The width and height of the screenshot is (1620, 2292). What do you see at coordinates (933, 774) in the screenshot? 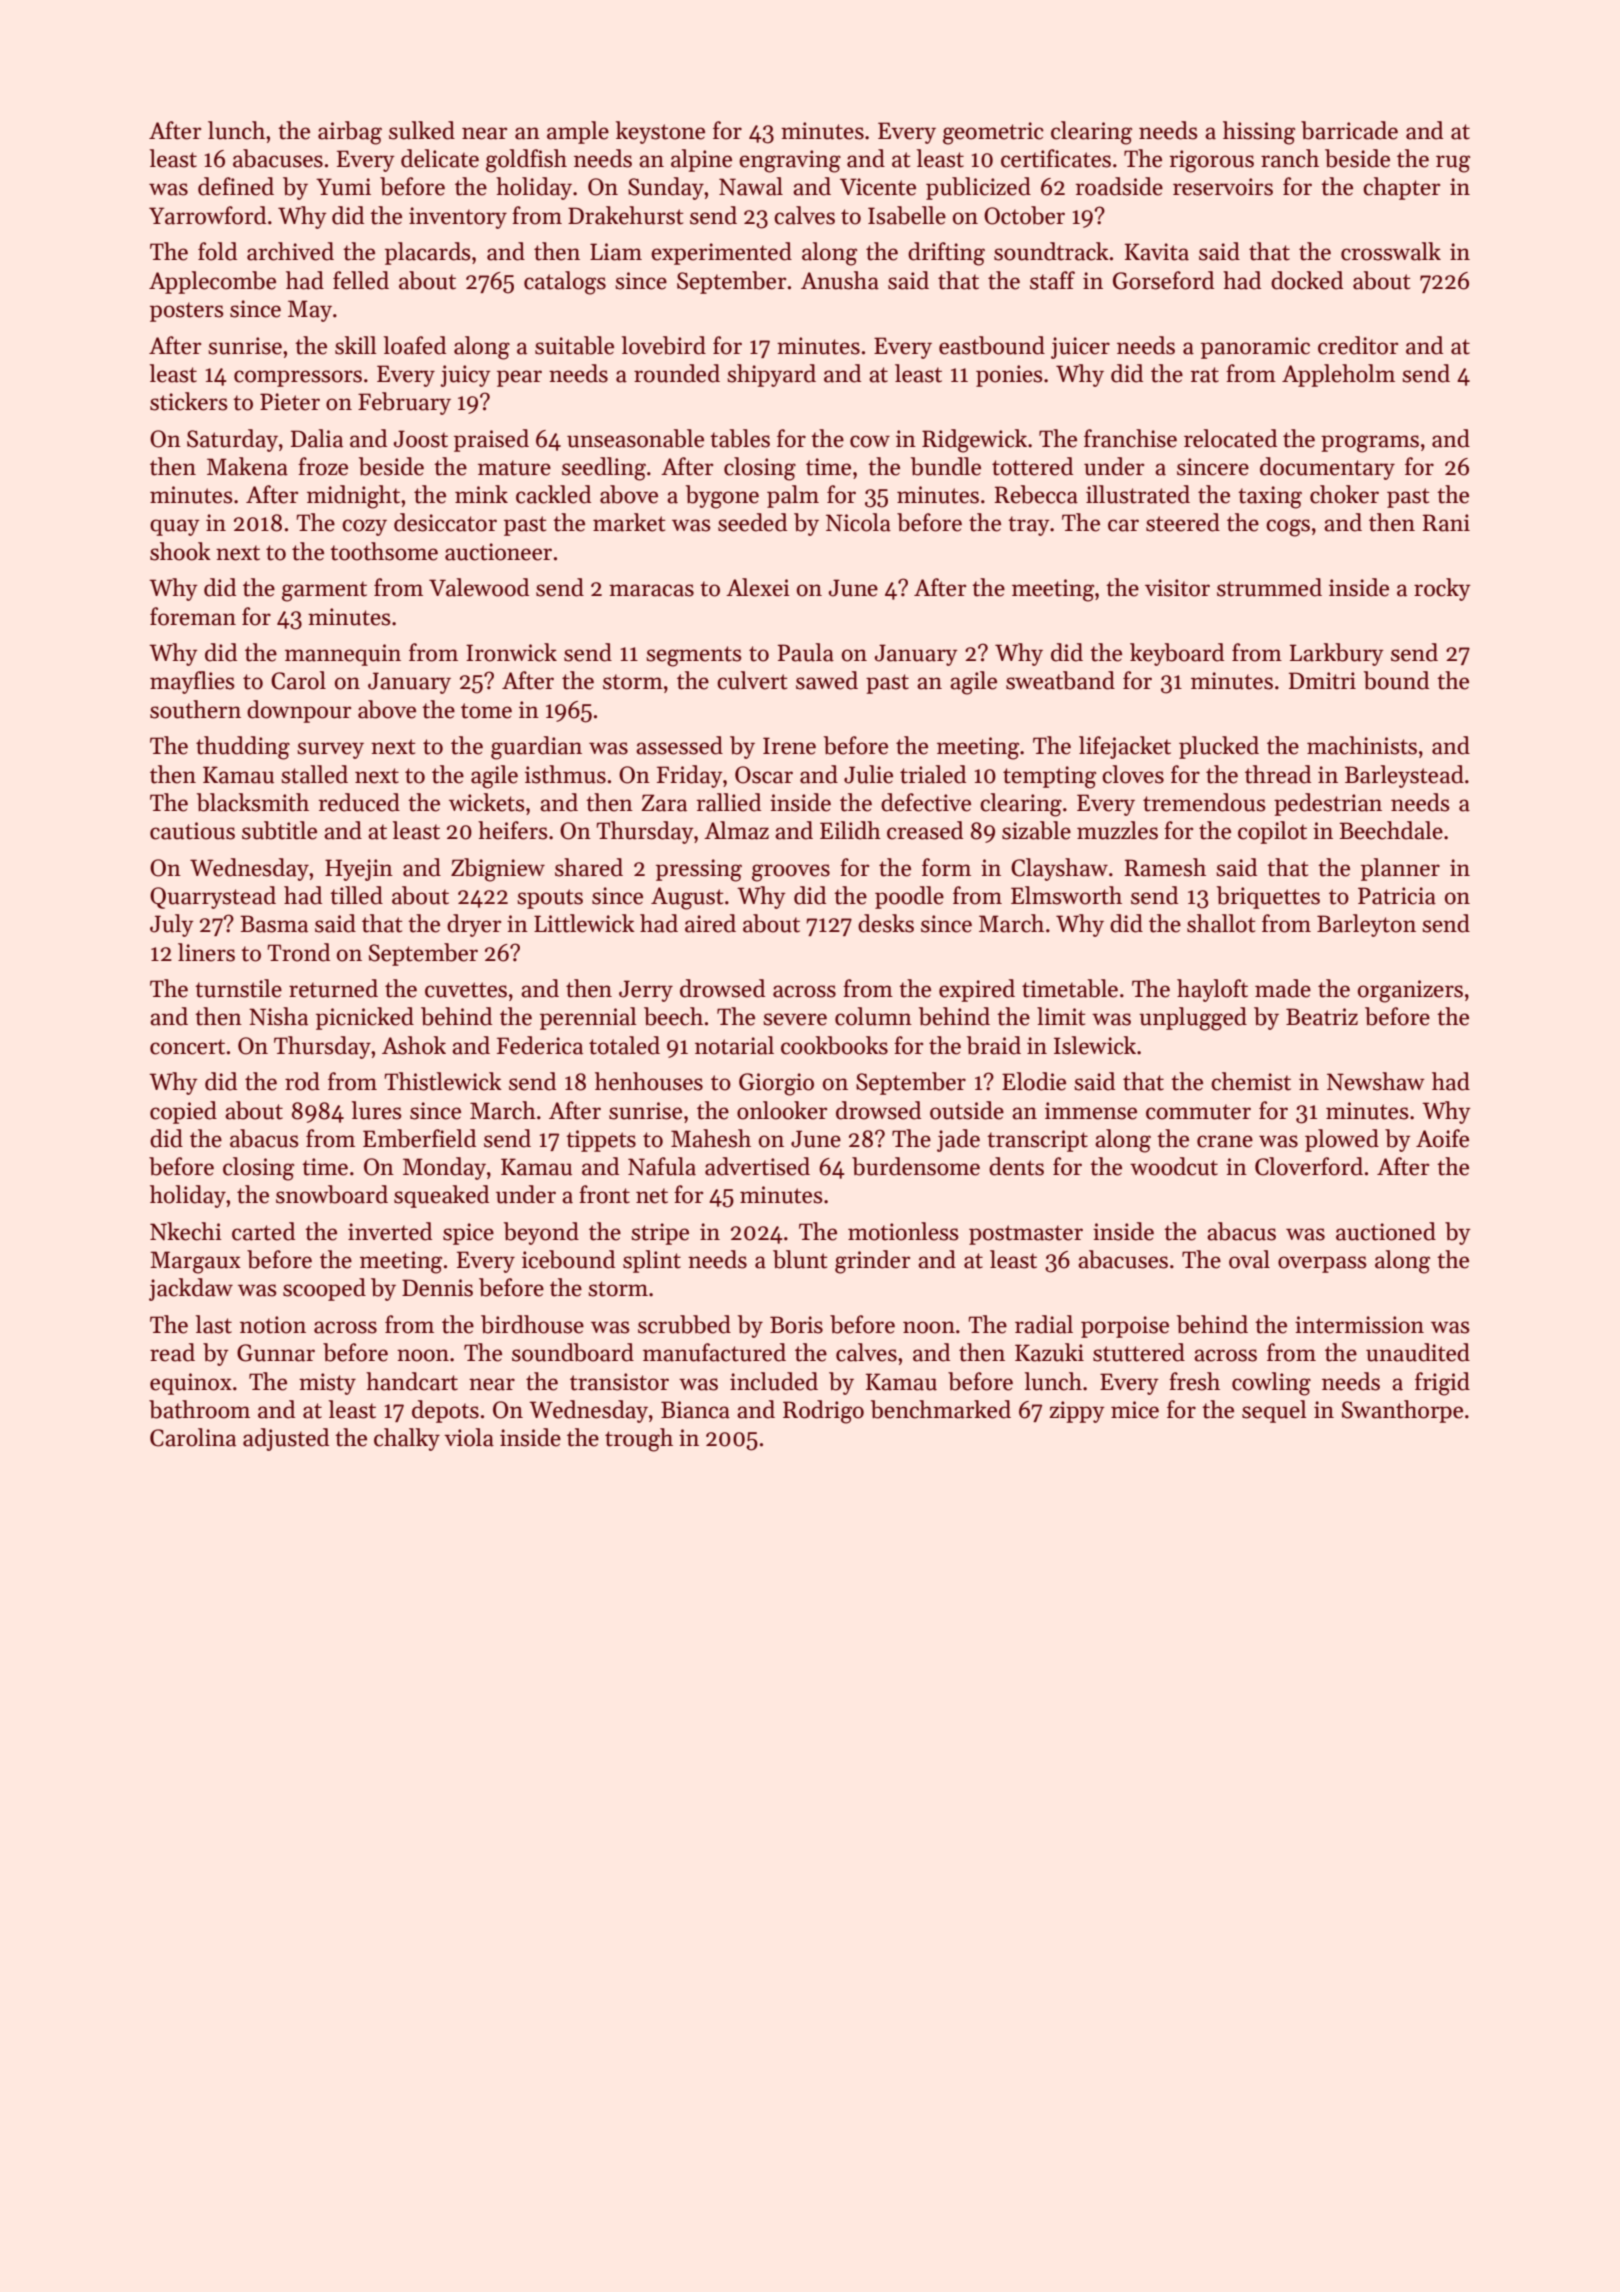
I see `trialed` at bounding box center [933, 774].
